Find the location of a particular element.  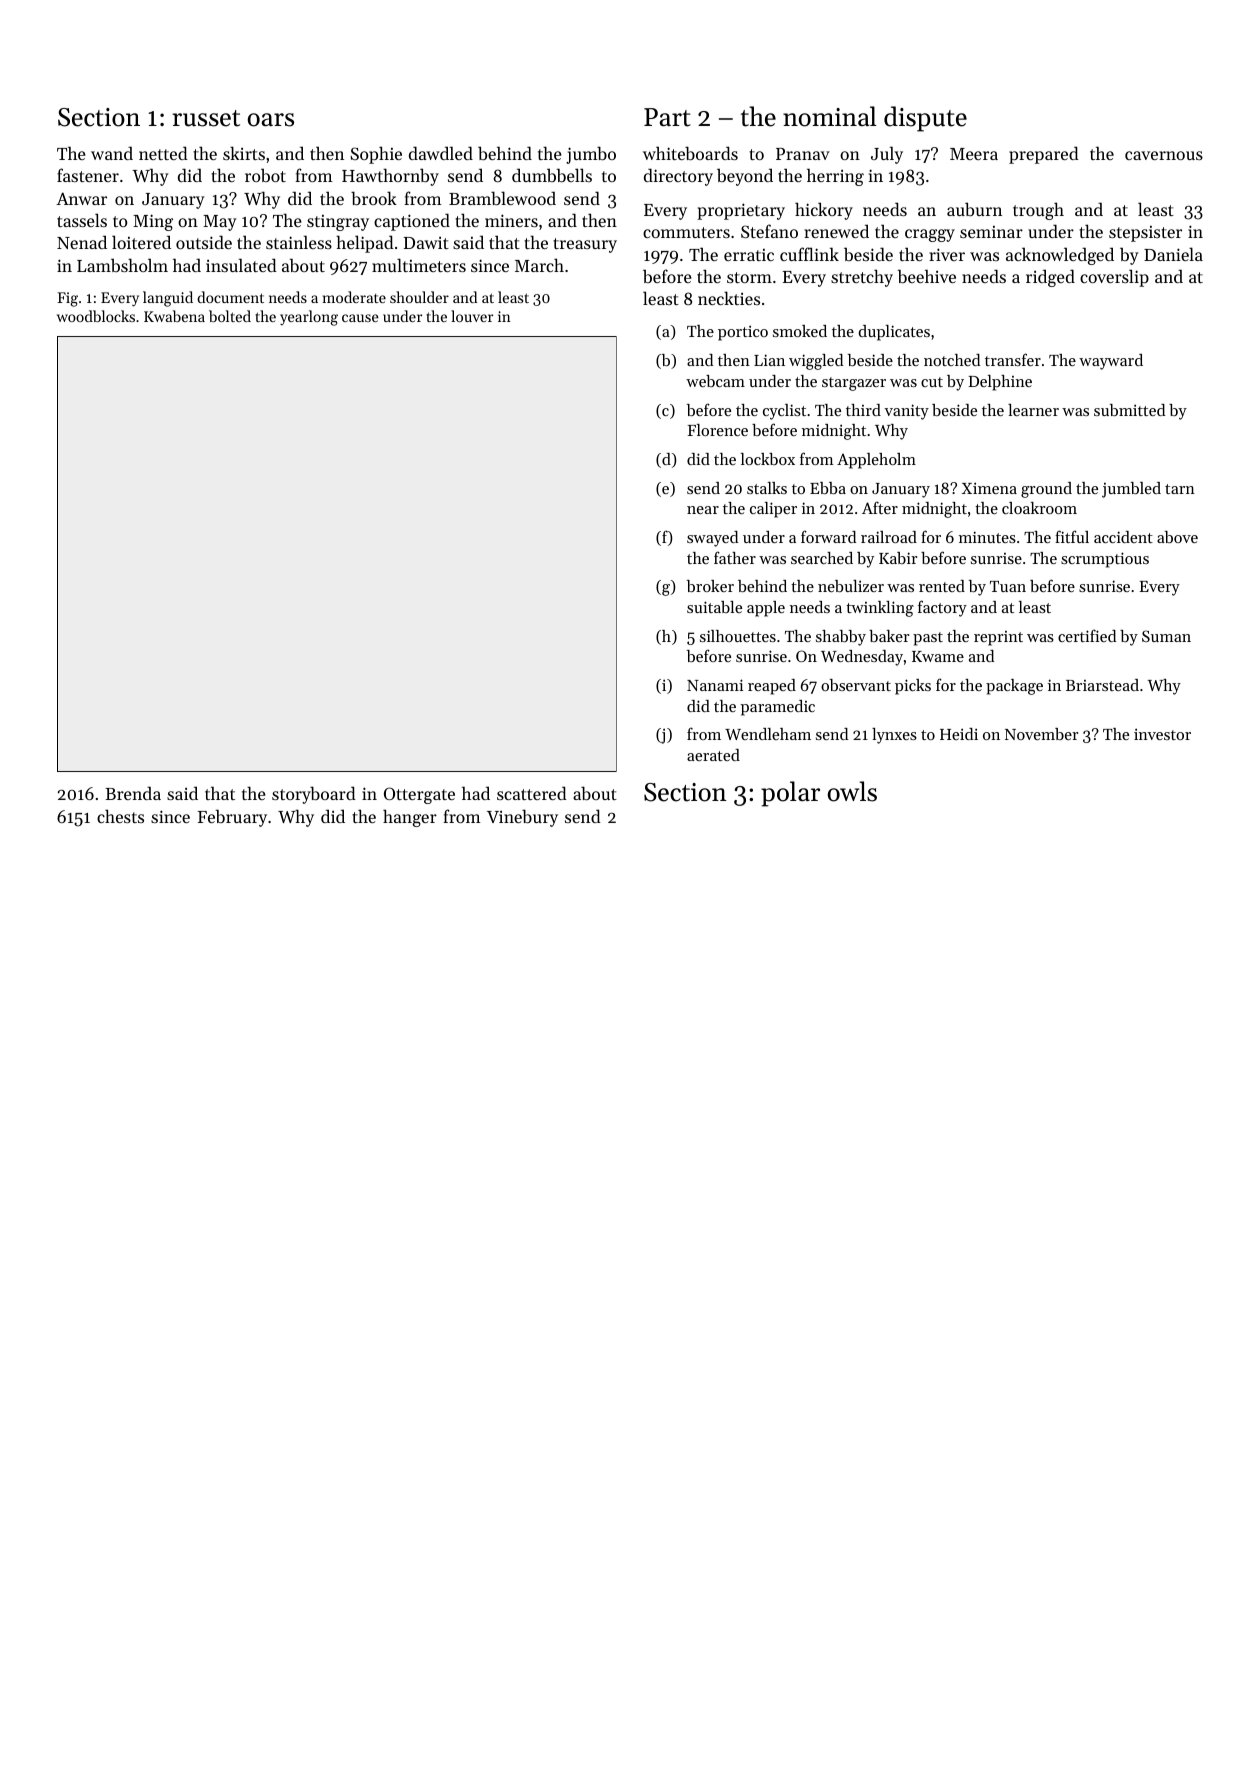

Brenda is located at coordinates (133, 793).
